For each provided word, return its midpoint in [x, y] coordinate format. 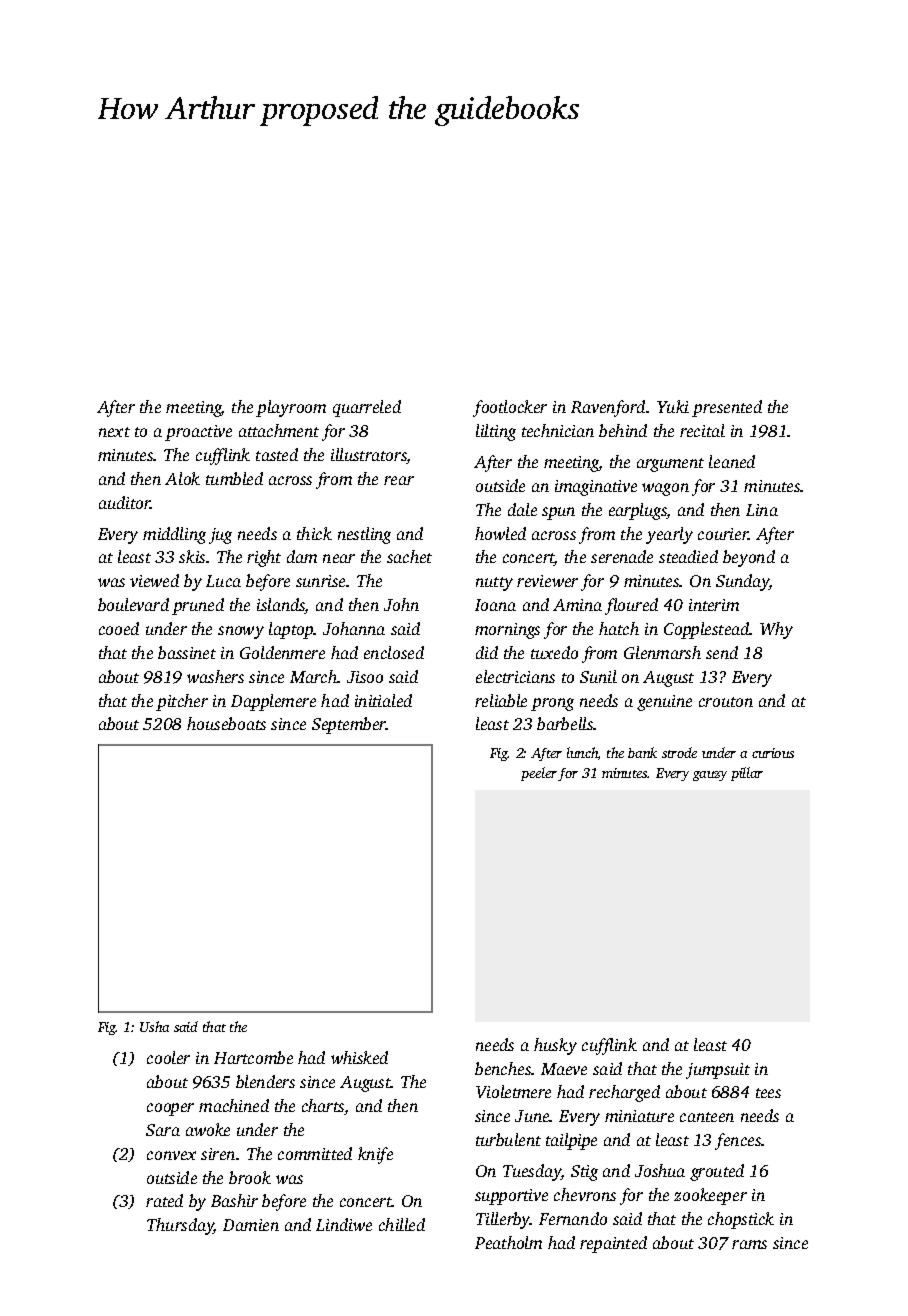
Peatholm [508, 1242]
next [114, 432]
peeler [539, 774]
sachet [409, 556]
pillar [747, 774]
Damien [251, 1225]
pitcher [182, 702]
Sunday [743, 582]
